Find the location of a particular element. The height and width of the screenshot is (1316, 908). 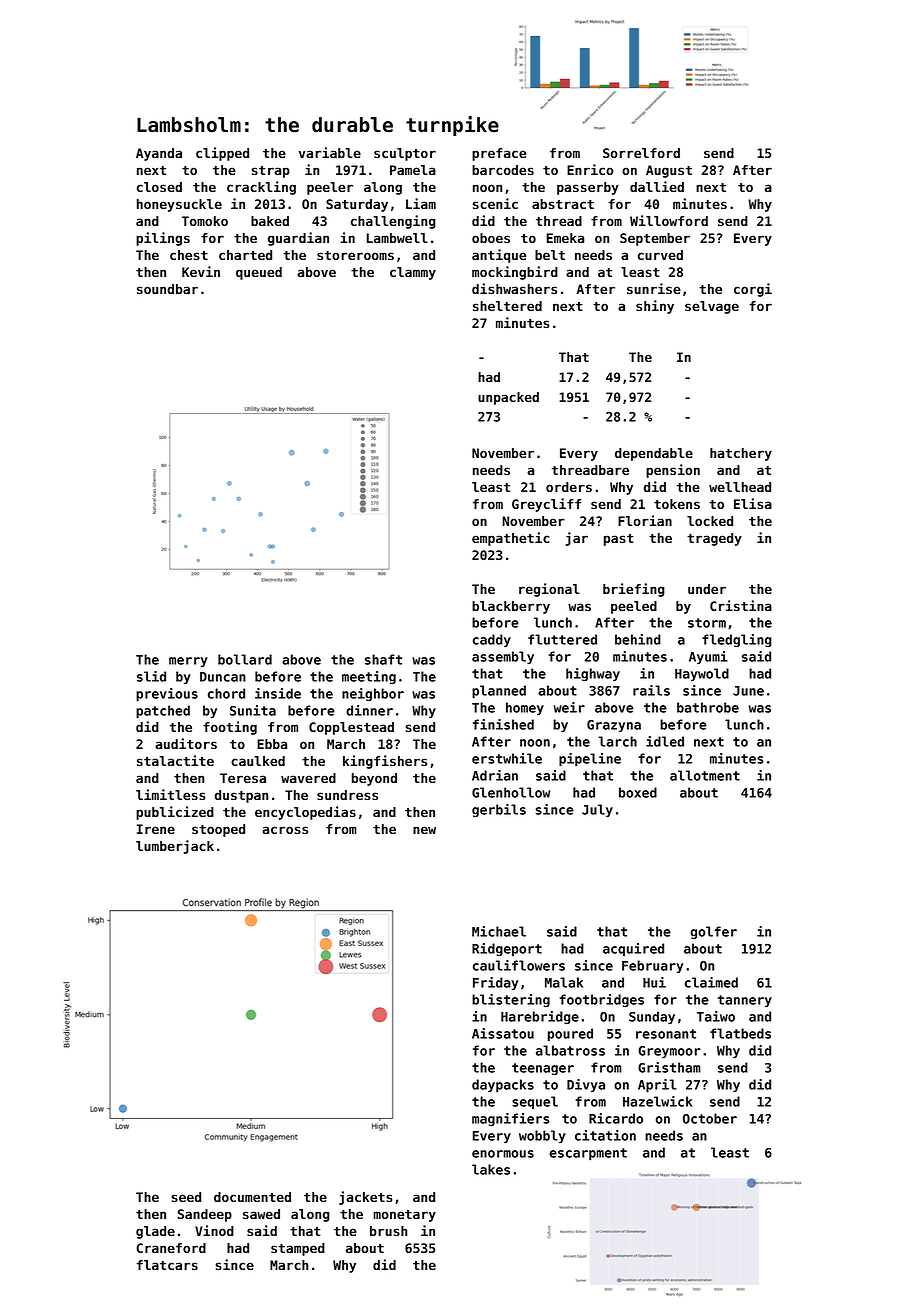

flatcars is located at coordinates (167, 1265).
